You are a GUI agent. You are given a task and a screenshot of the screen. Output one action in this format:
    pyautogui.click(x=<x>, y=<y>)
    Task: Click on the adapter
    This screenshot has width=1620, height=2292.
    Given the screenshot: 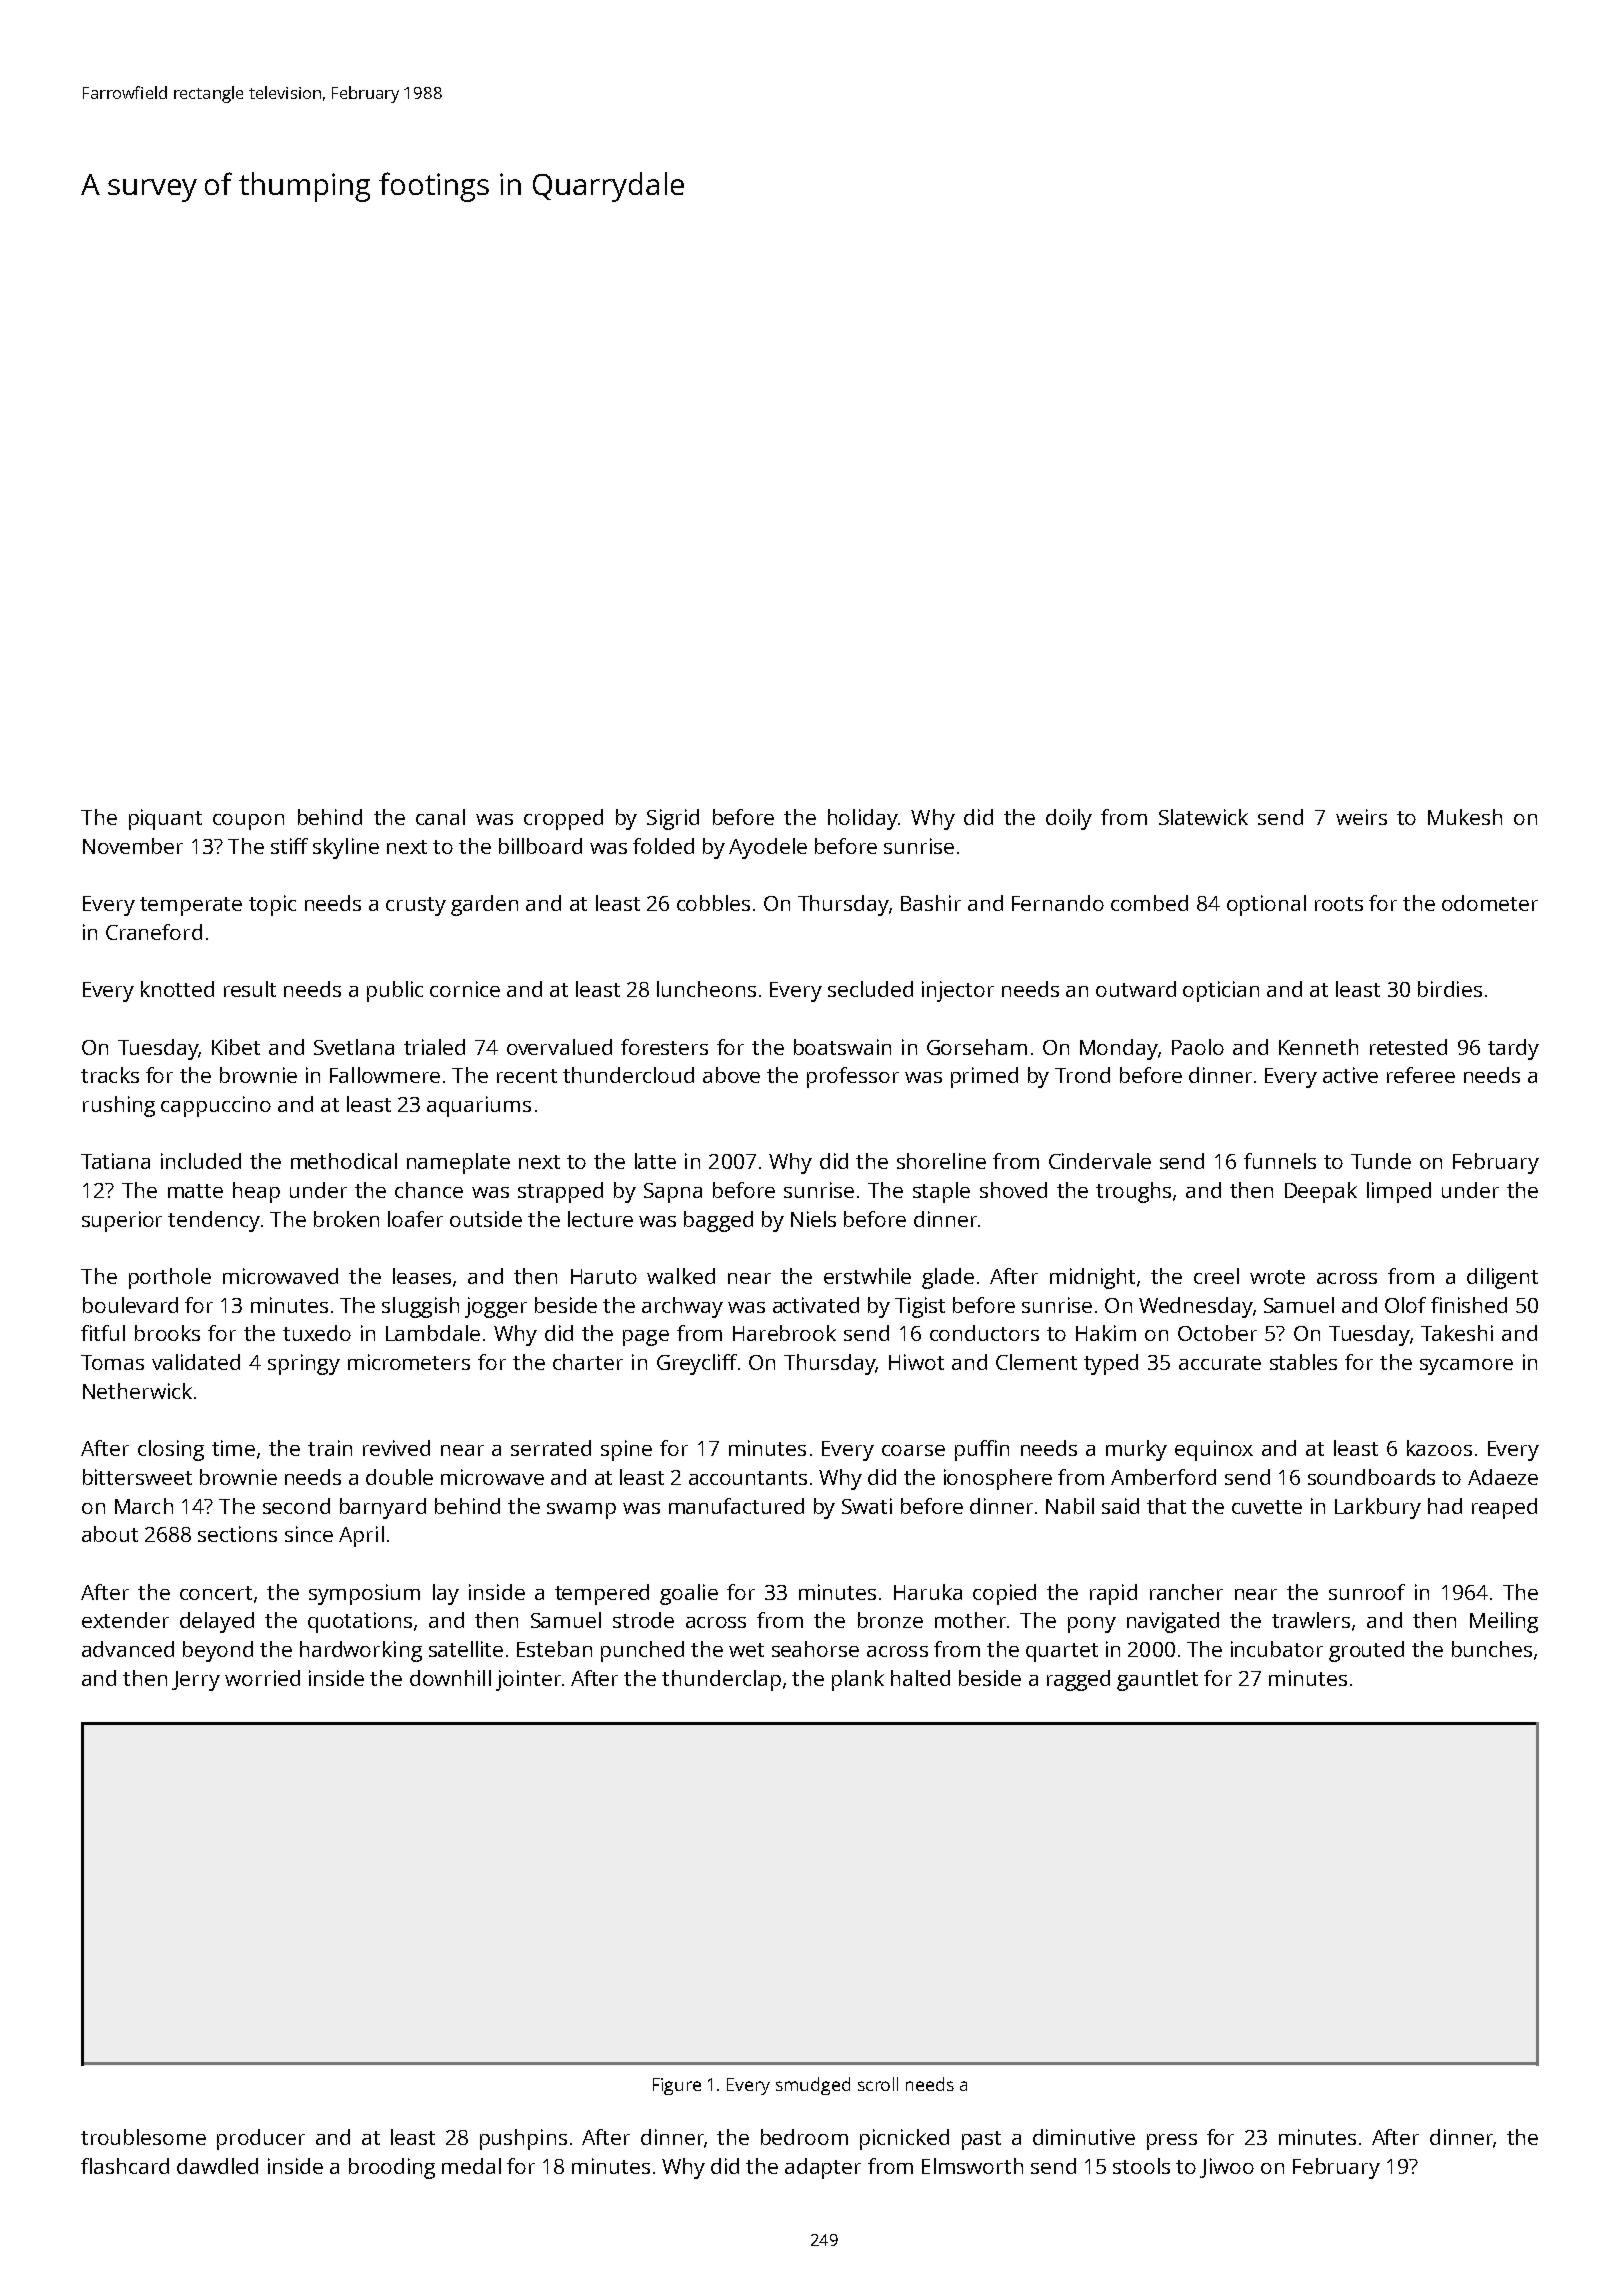 What is the action you would take?
    pyautogui.click(x=823, y=2168)
